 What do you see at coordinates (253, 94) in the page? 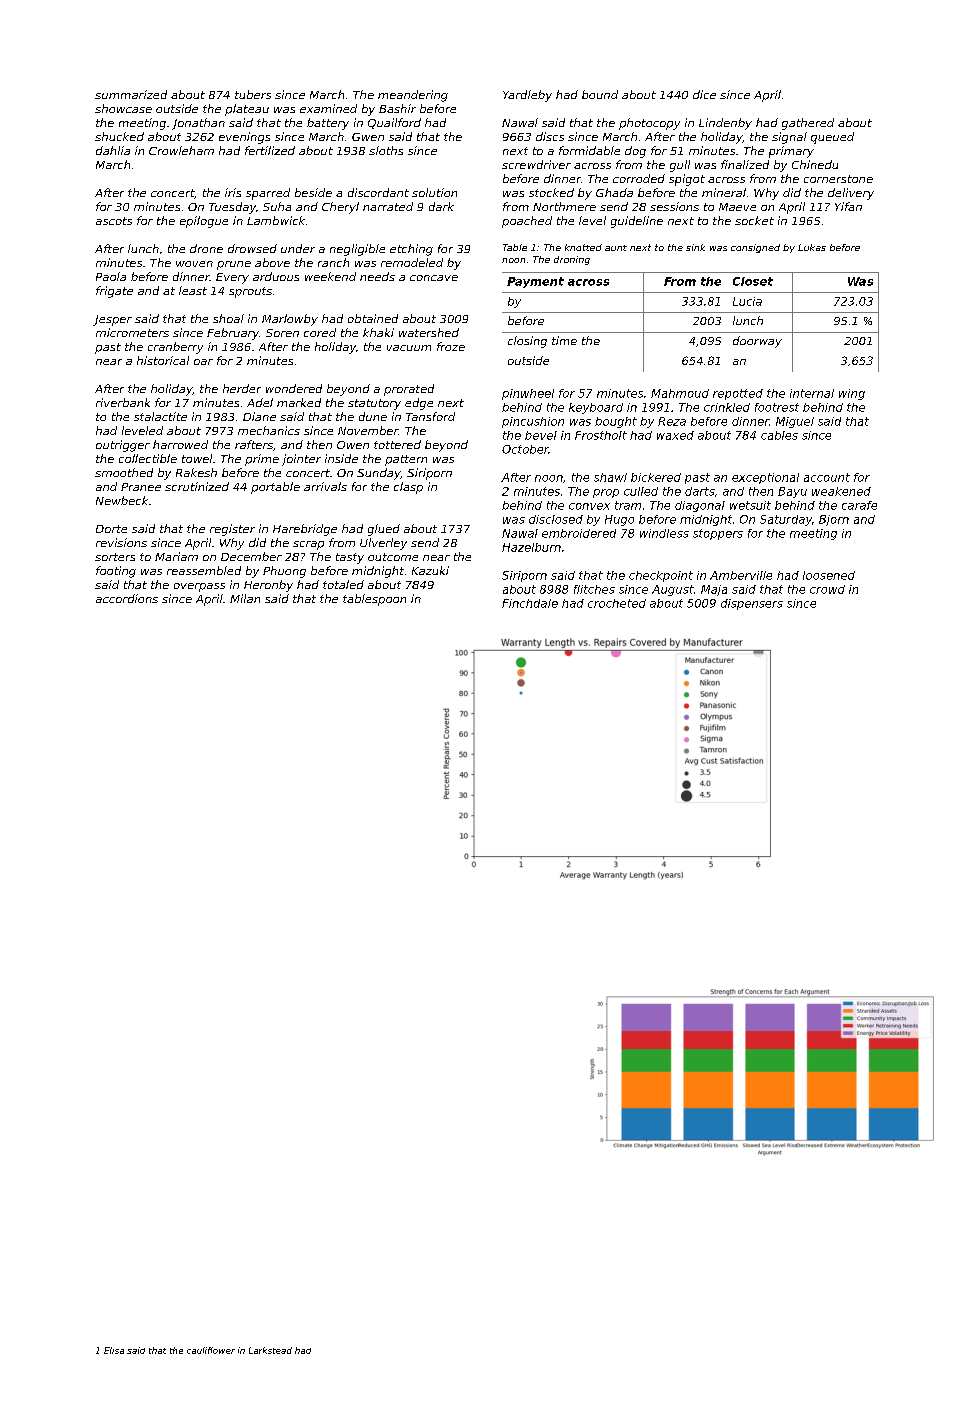
I see `tubers` at bounding box center [253, 94].
